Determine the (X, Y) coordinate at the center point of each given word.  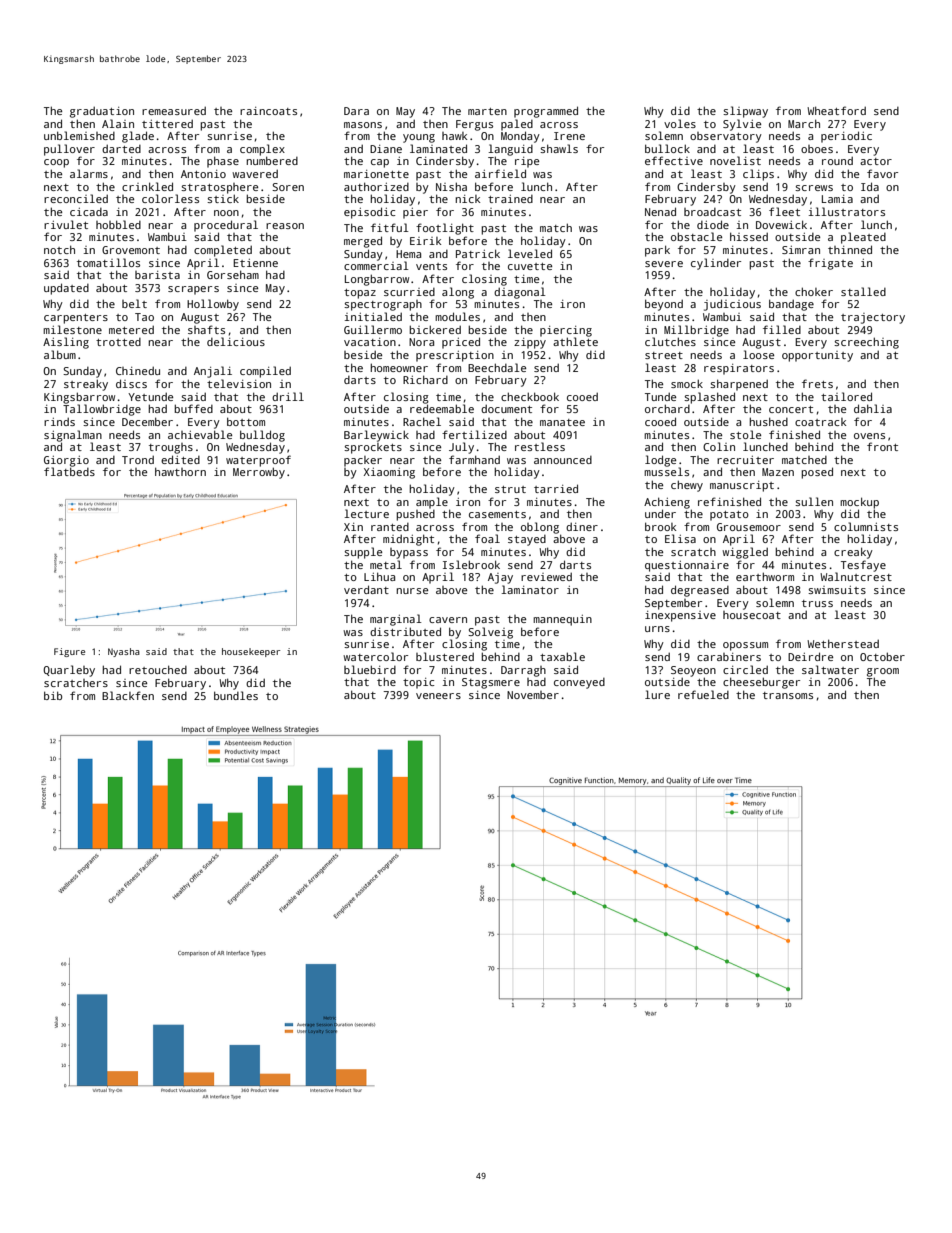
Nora (421, 342)
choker (814, 291)
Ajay (500, 578)
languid (510, 150)
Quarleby (69, 671)
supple (363, 553)
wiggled (745, 553)
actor (876, 161)
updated (66, 289)
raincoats (268, 111)
